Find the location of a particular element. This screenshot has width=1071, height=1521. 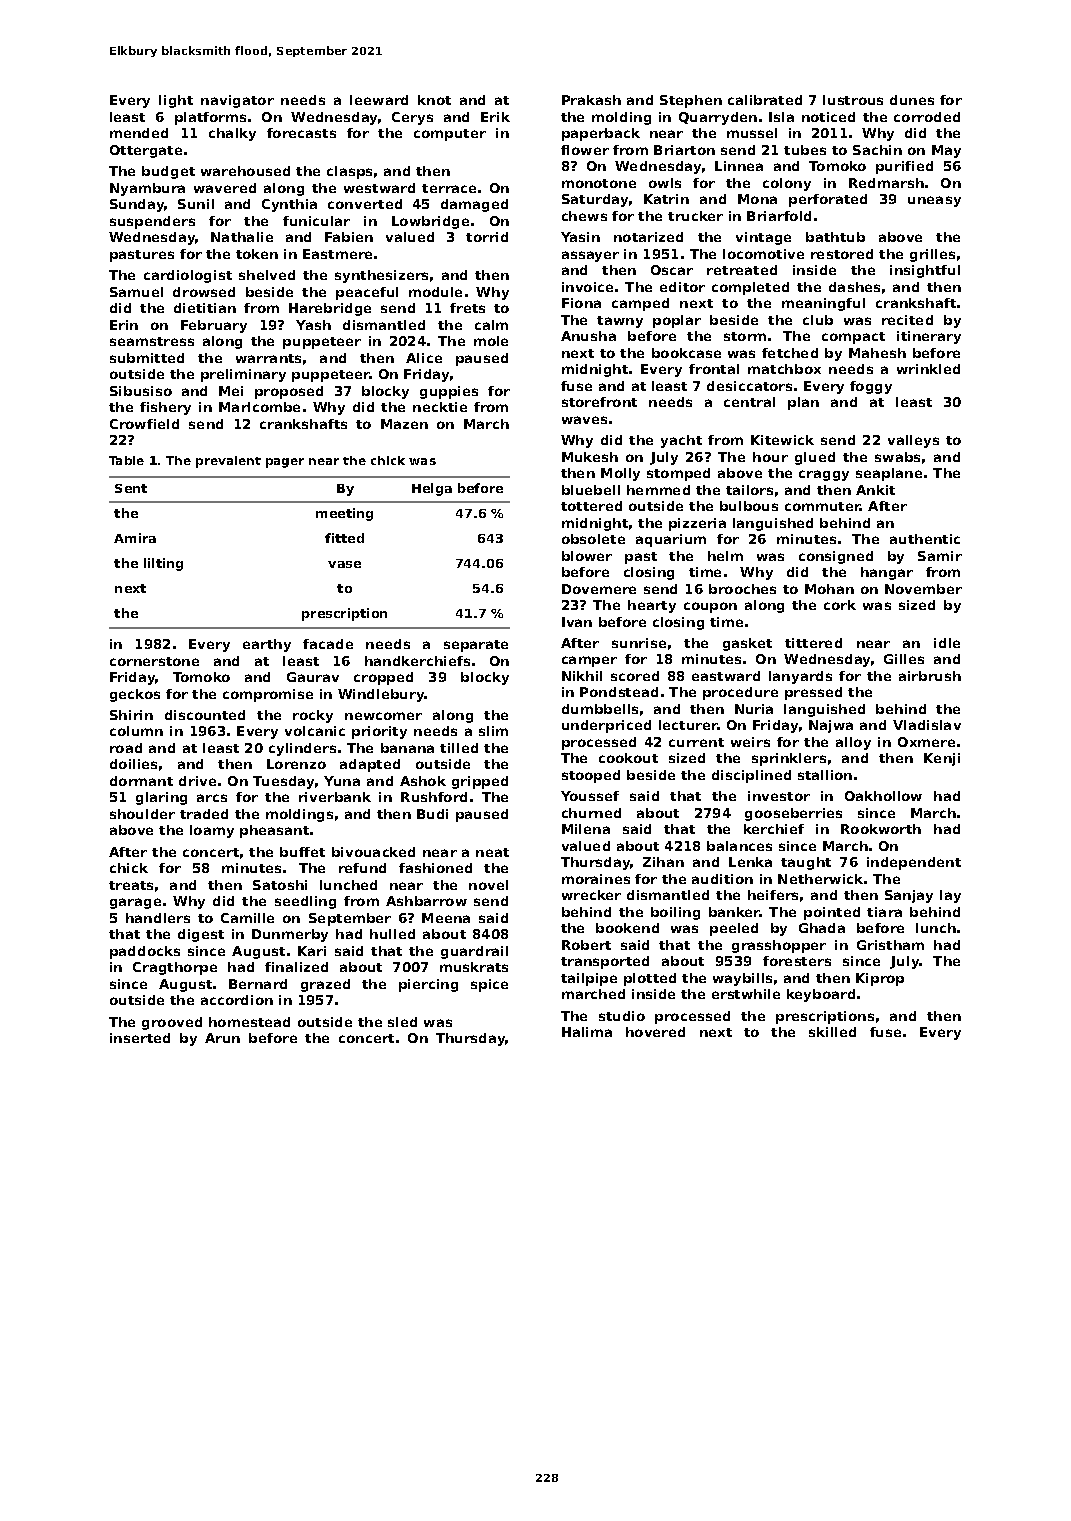

lilting is located at coordinates (163, 564).
